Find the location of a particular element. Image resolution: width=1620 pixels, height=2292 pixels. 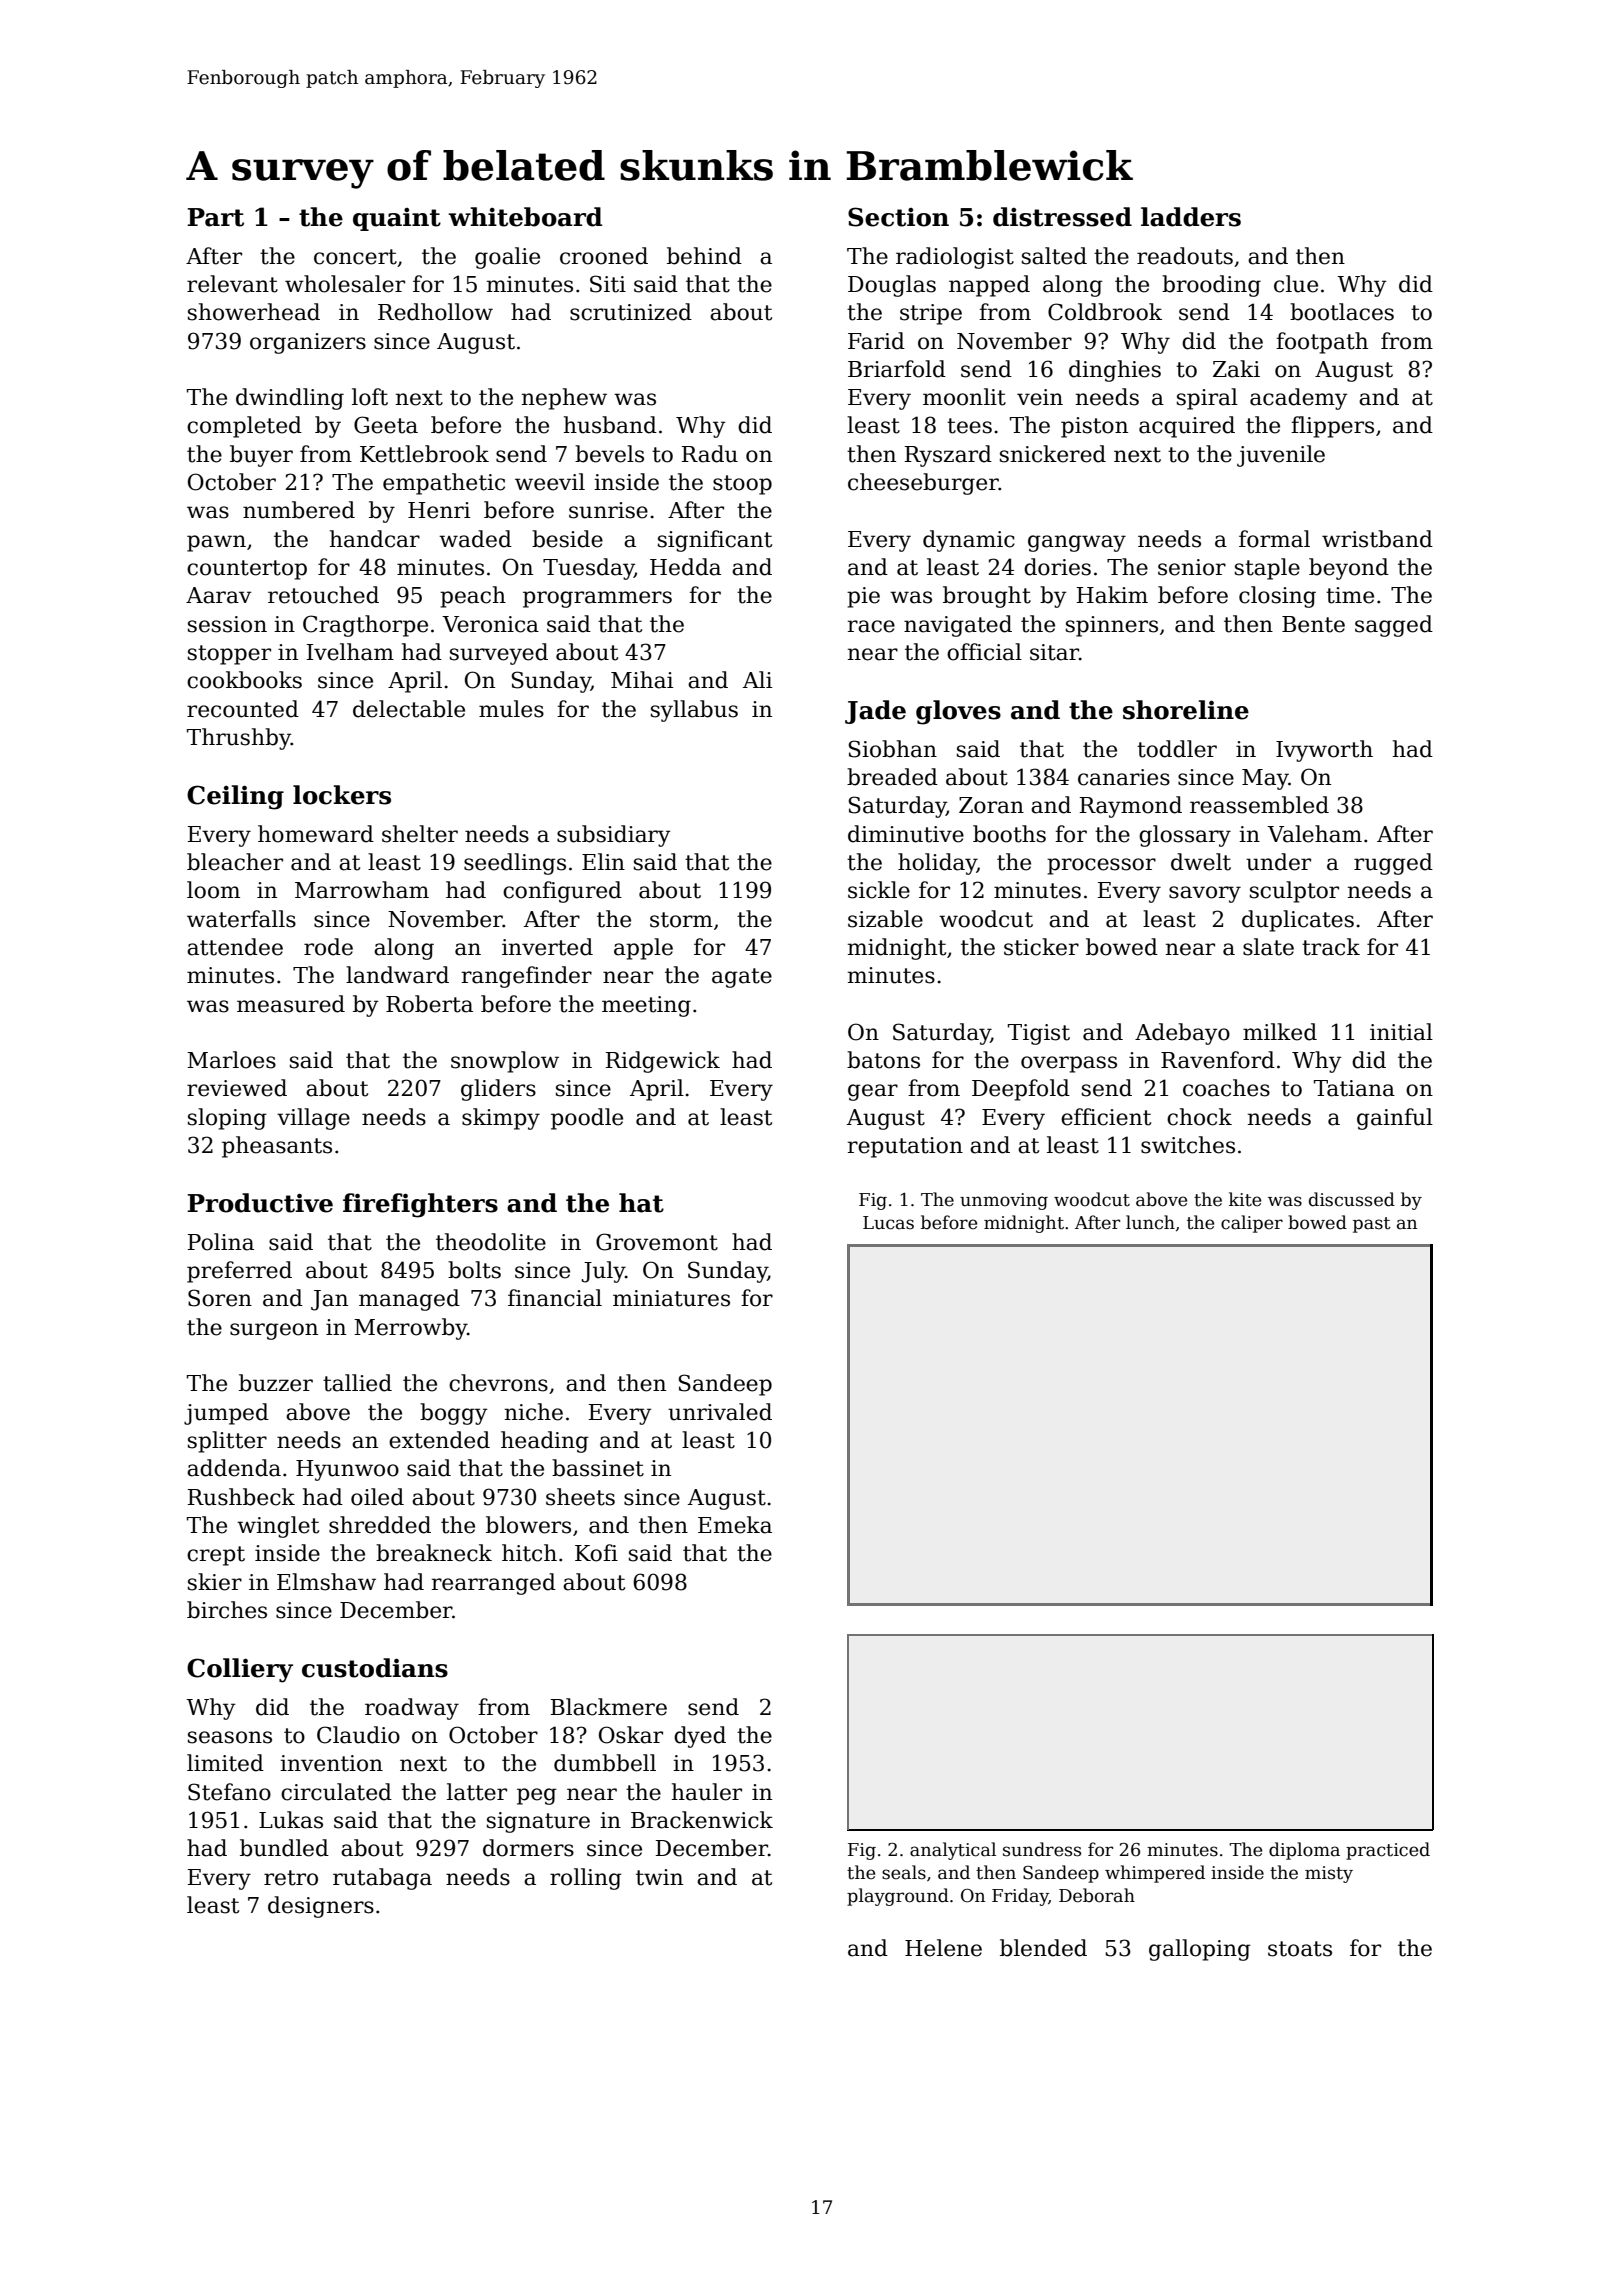

addenda is located at coordinates (234, 1468).
